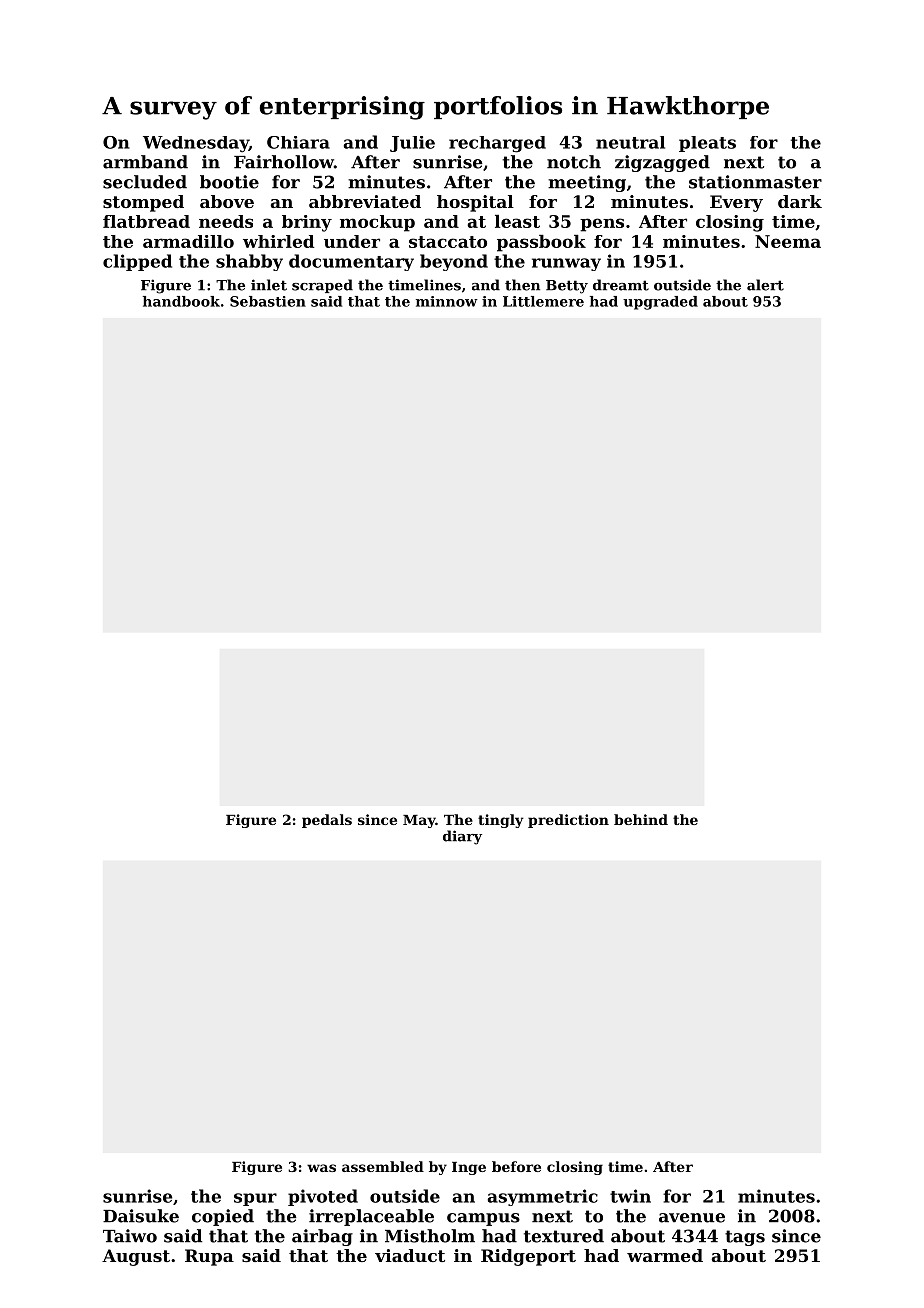 Image resolution: width=924 pixels, height=1308 pixels. Describe the element at coordinates (321, 1168) in the page. I see `was` at that location.
